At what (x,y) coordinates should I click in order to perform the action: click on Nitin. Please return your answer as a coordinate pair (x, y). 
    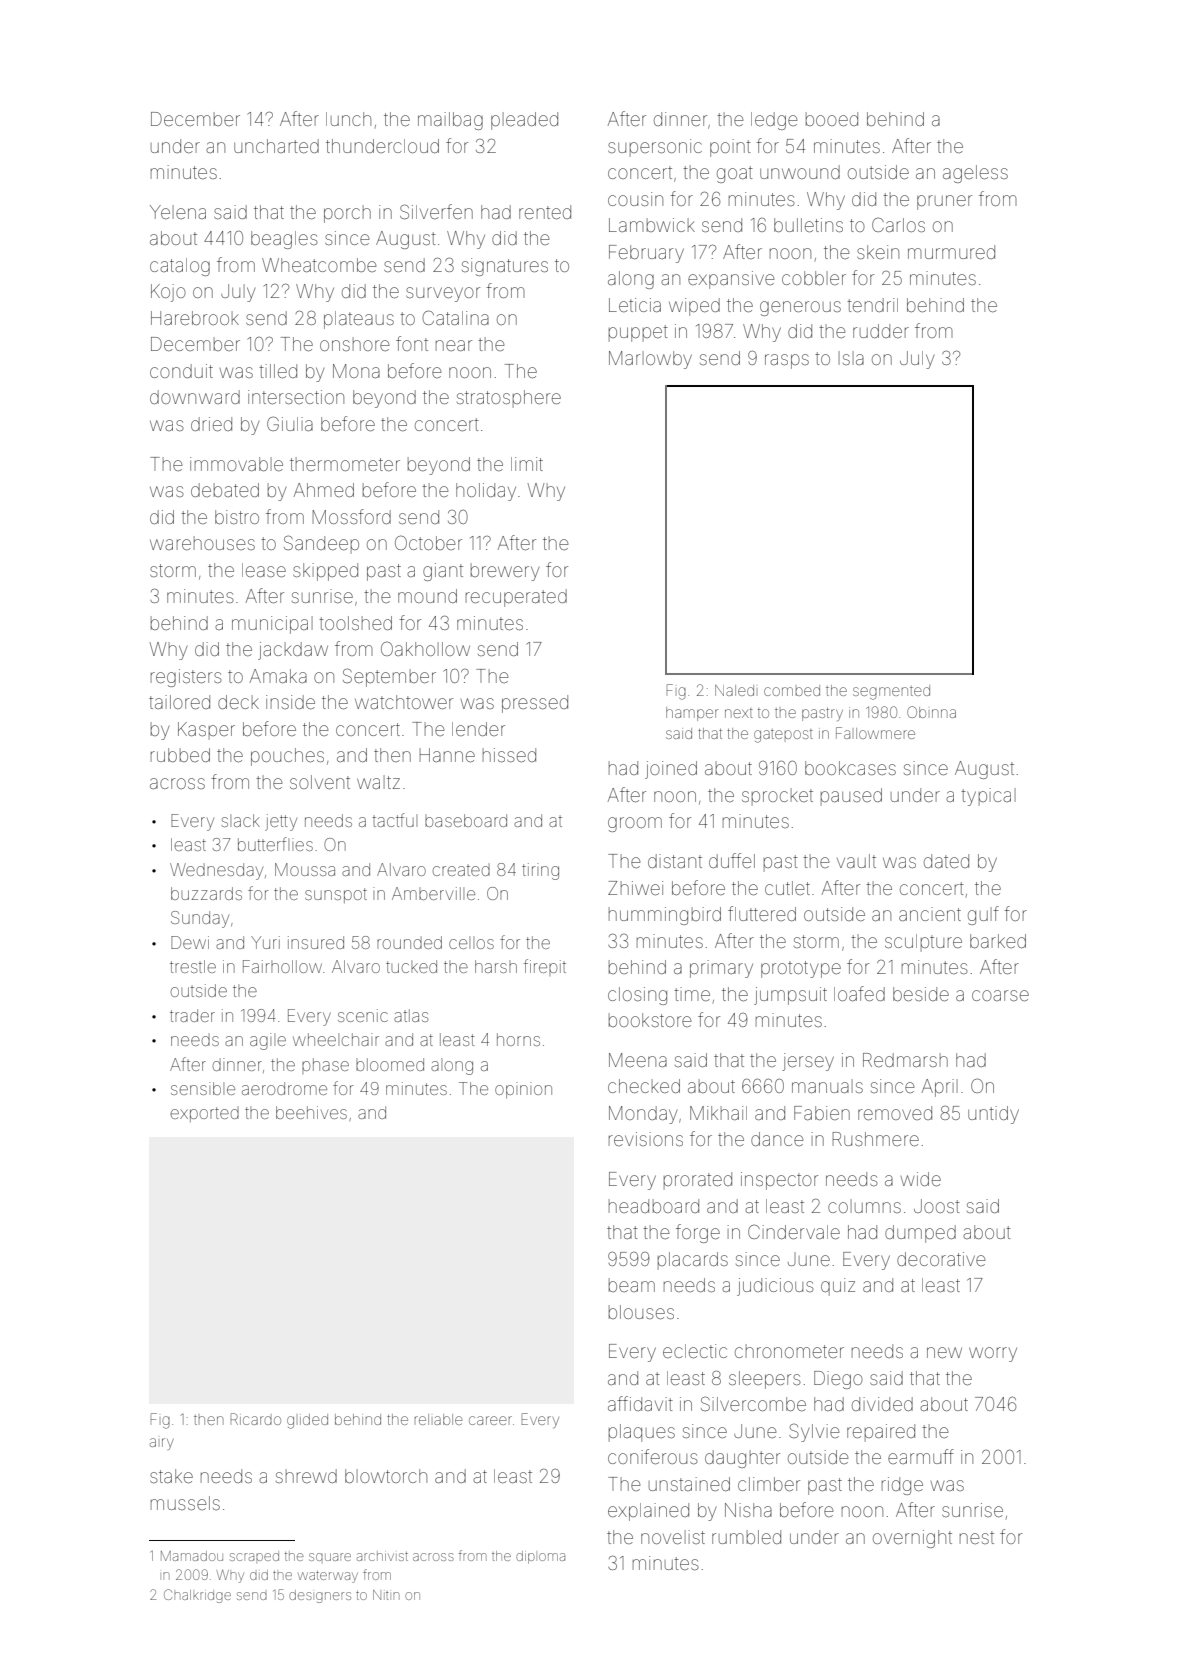
    Looking at the image, I should click on (386, 1595).
